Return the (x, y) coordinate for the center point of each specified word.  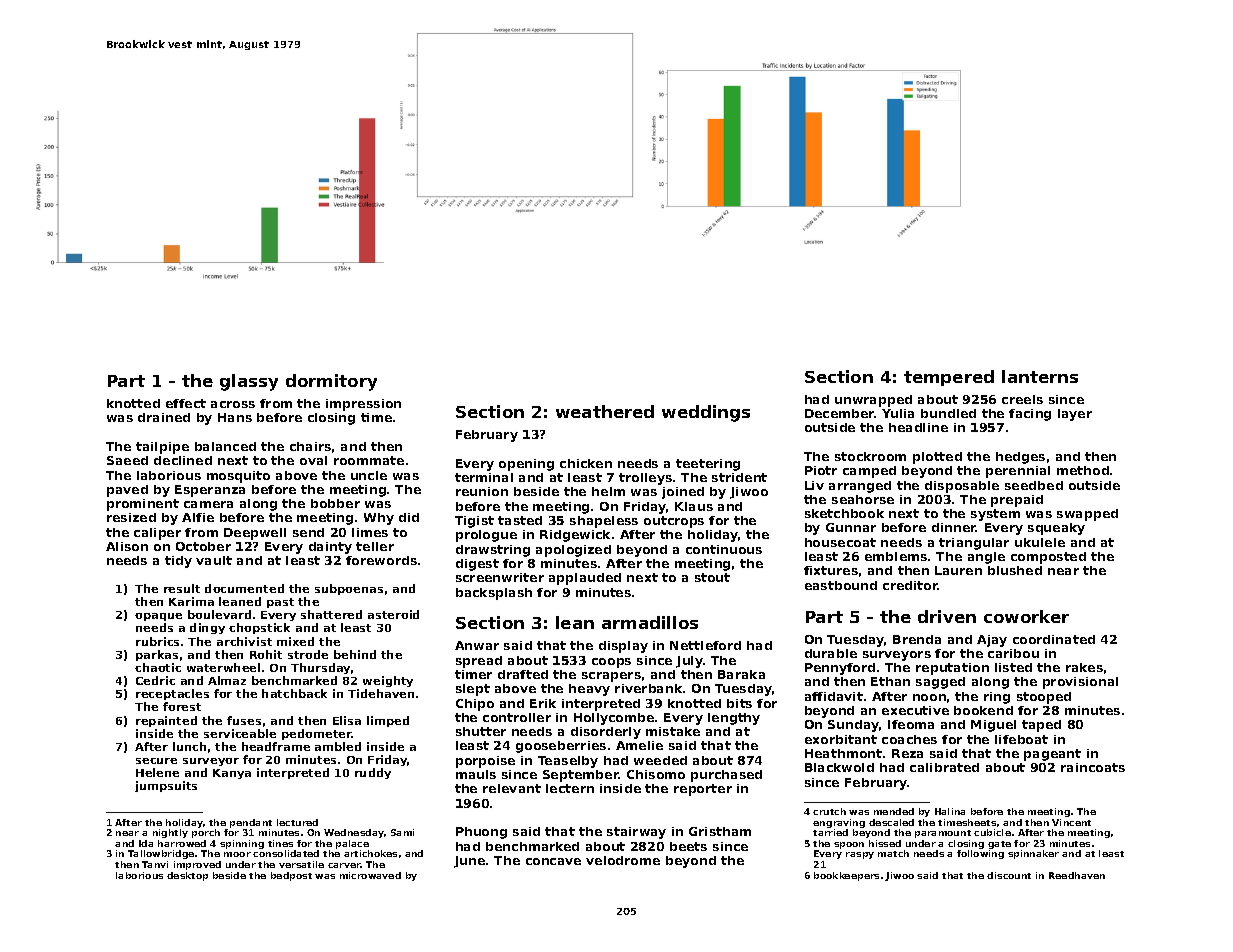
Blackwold (839, 767)
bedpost (291, 876)
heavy (589, 690)
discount (1009, 875)
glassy (249, 382)
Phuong (481, 833)
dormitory (331, 382)
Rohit (266, 654)
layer (1075, 415)
